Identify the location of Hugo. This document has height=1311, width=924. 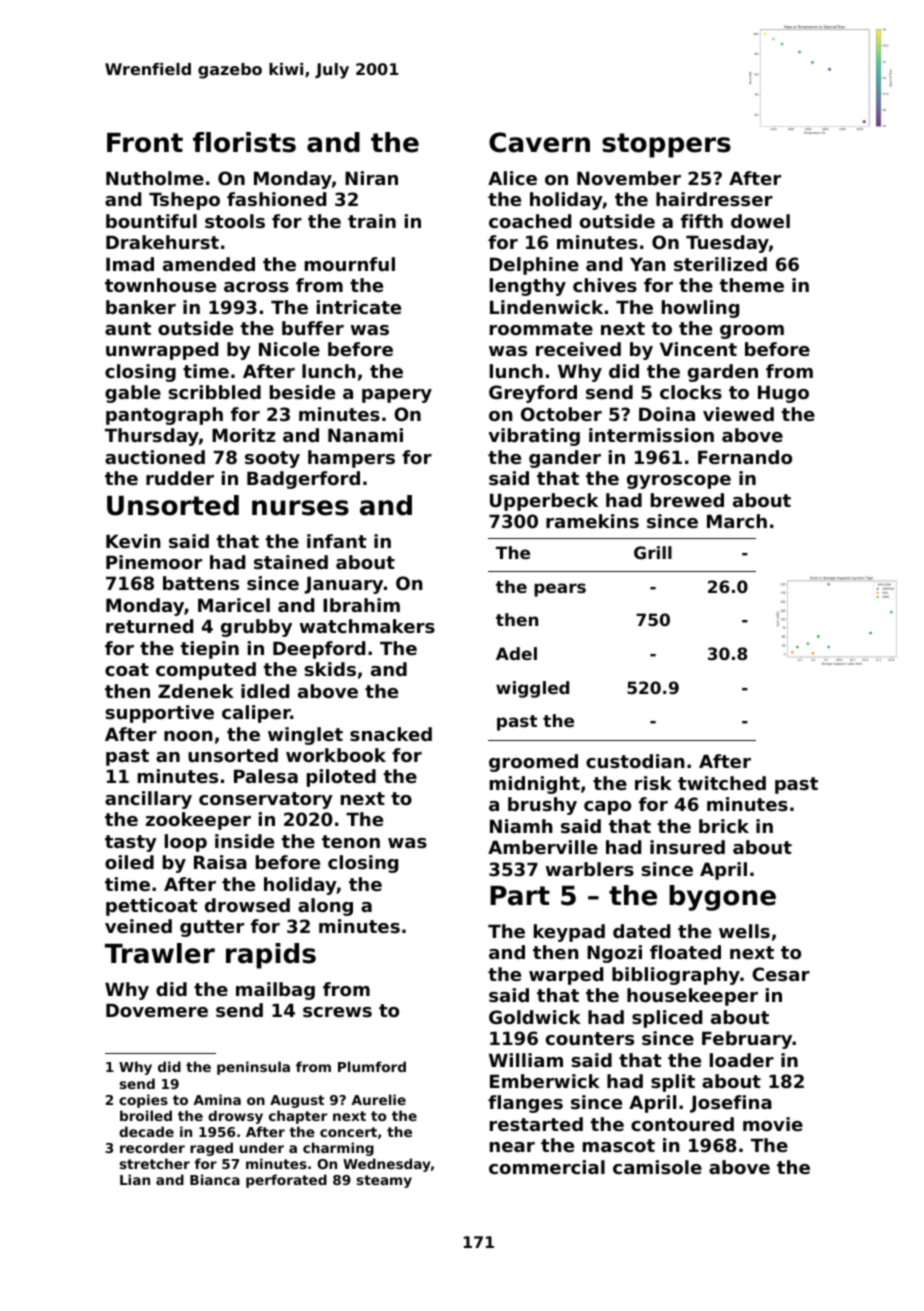
(783, 394).
